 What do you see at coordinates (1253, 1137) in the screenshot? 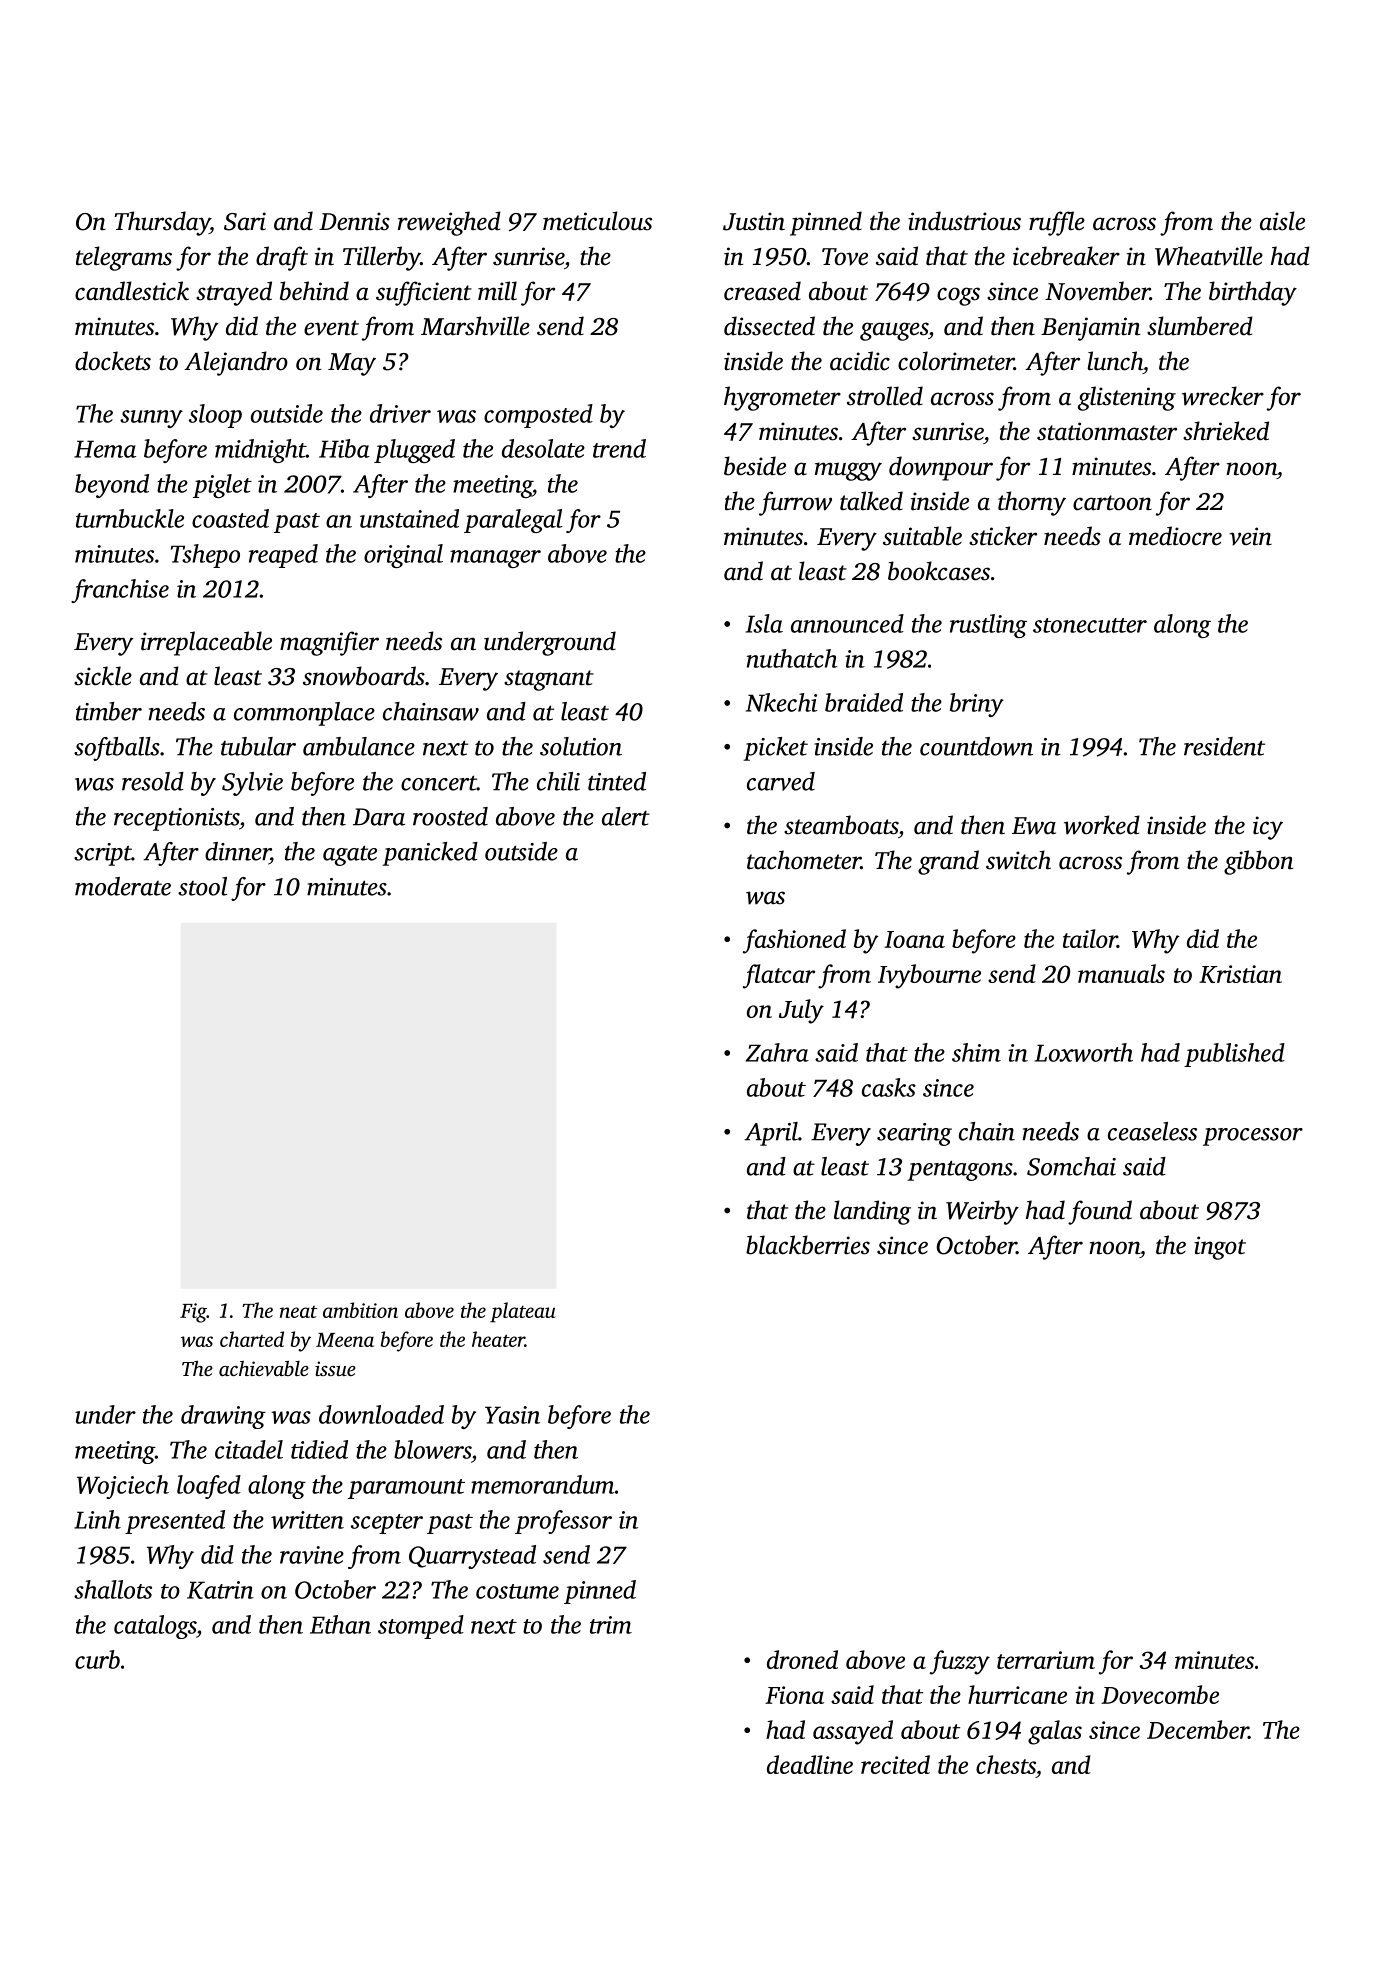
I see `processor` at bounding box center [1253, 1137].
